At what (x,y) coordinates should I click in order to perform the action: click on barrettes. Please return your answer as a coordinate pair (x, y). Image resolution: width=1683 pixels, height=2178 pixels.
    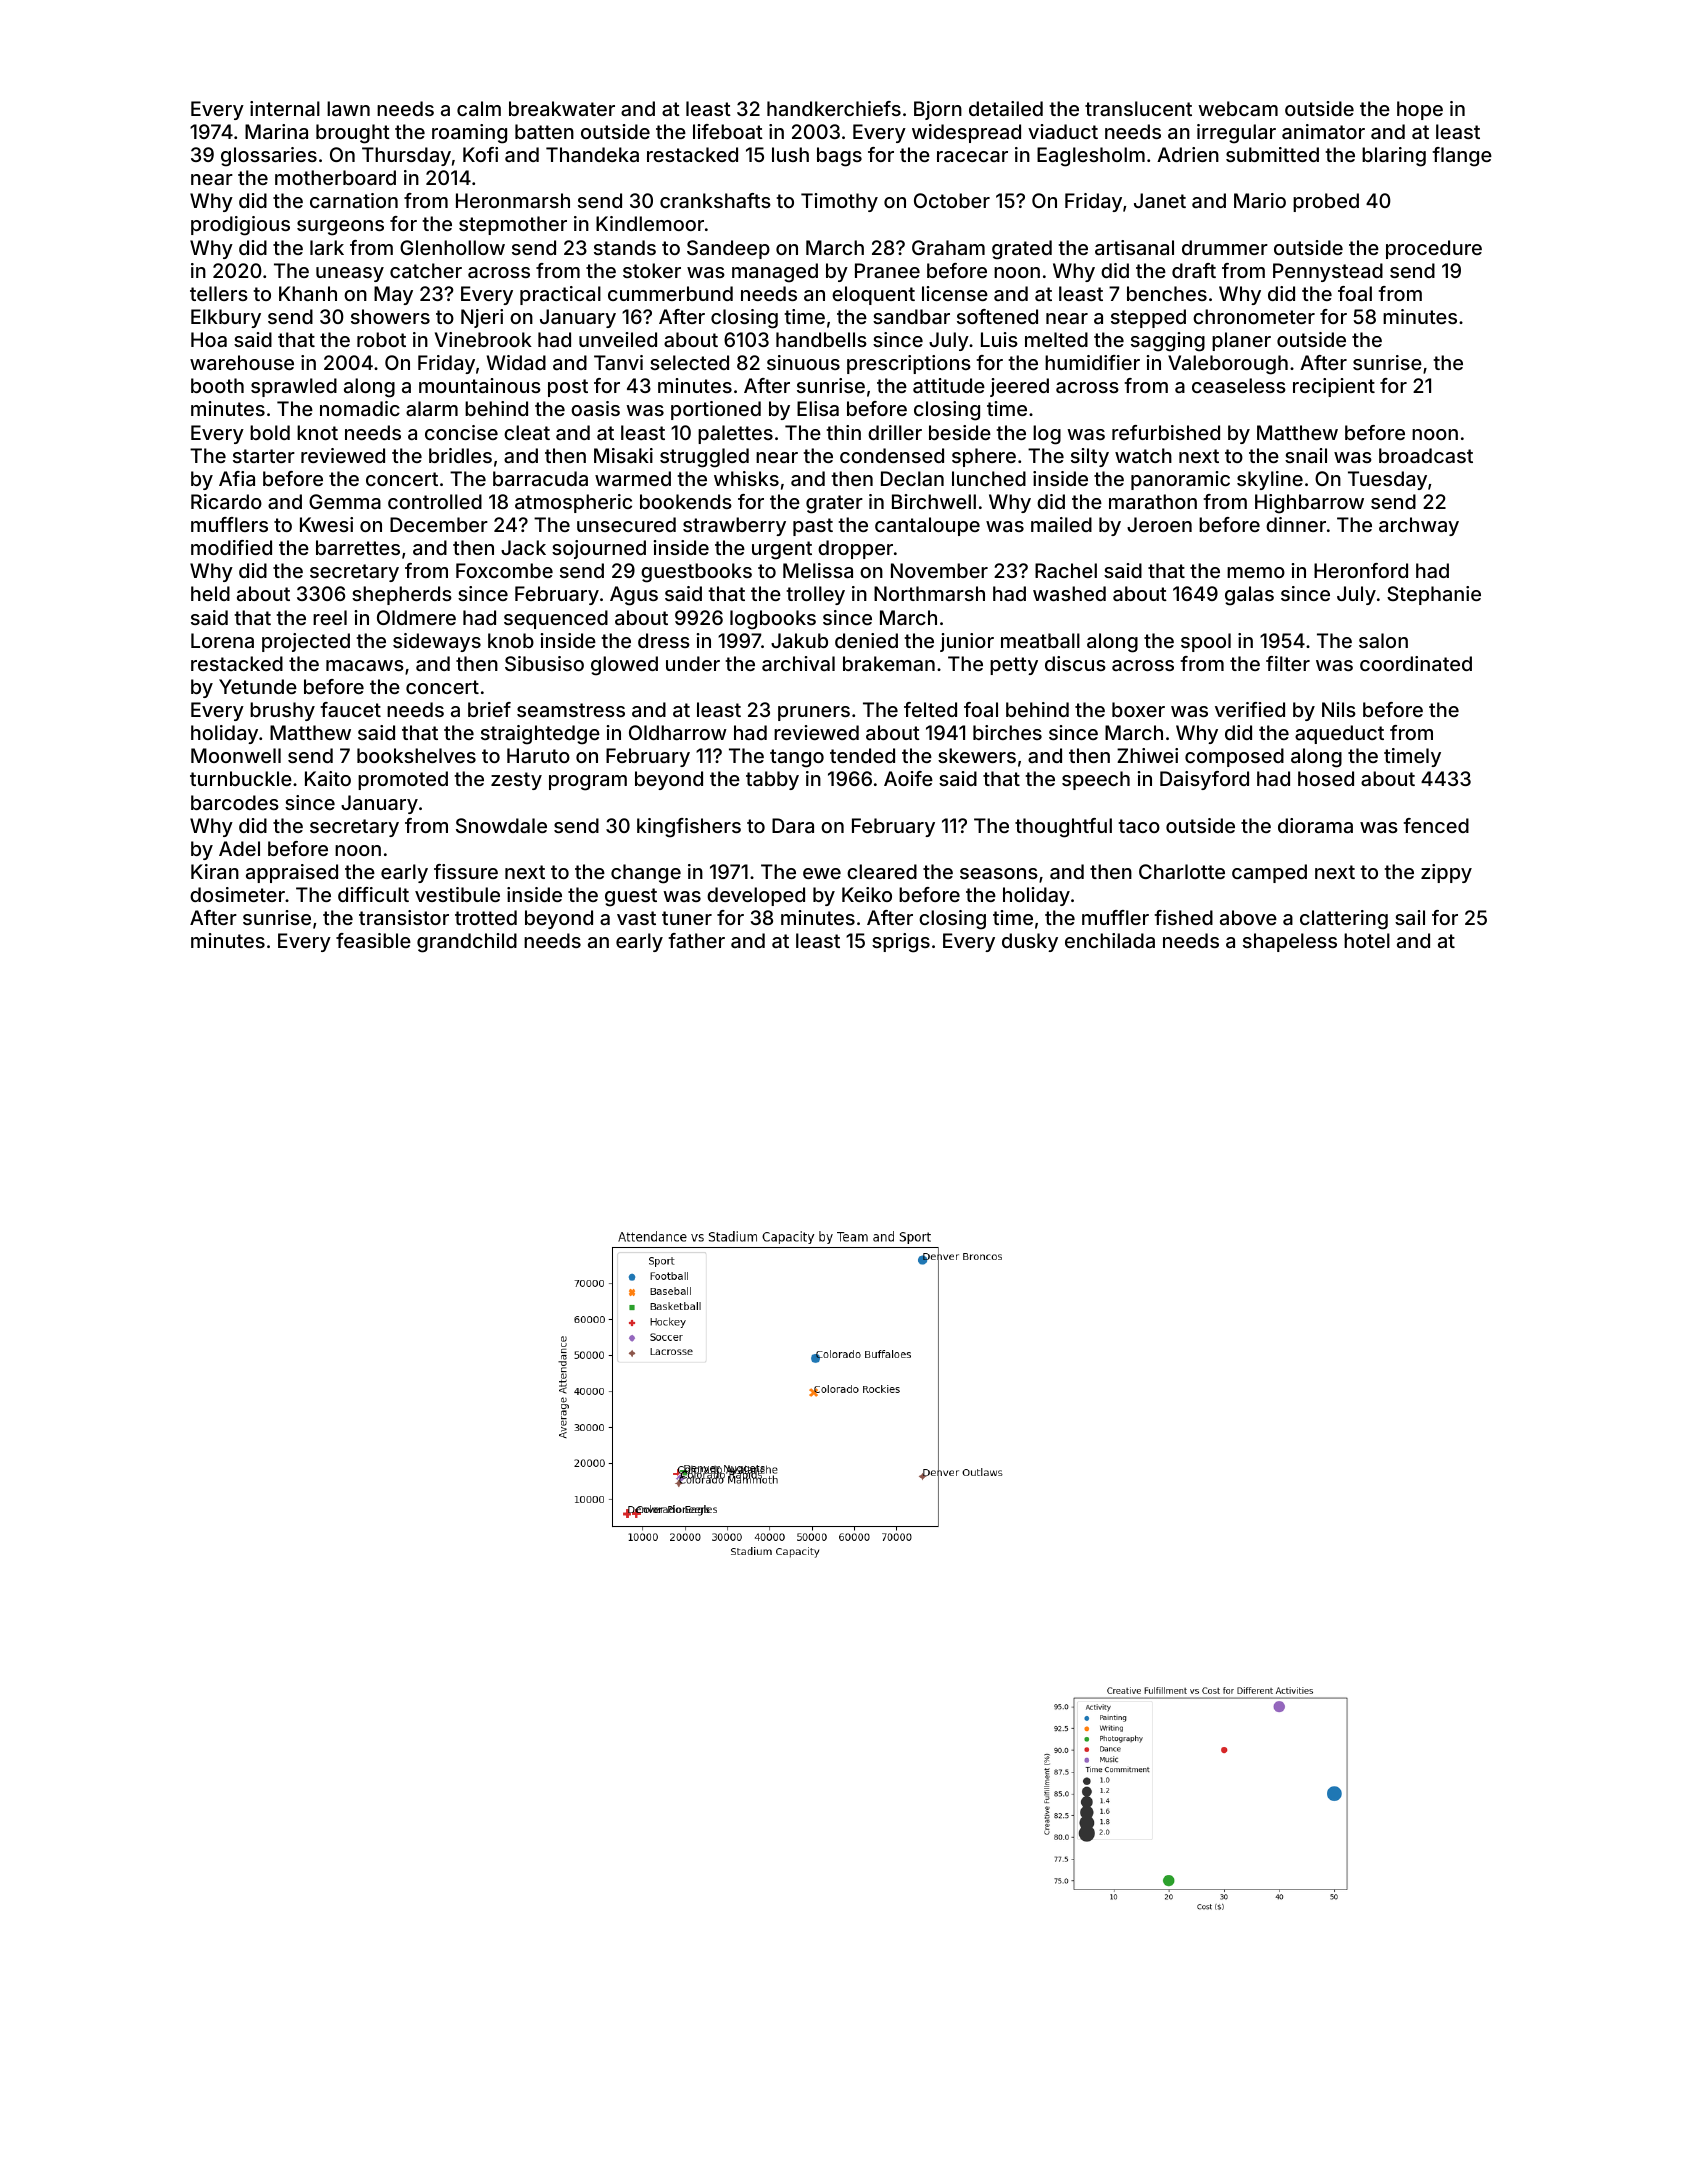
    Looking at the image, I should click on (358, 547).
